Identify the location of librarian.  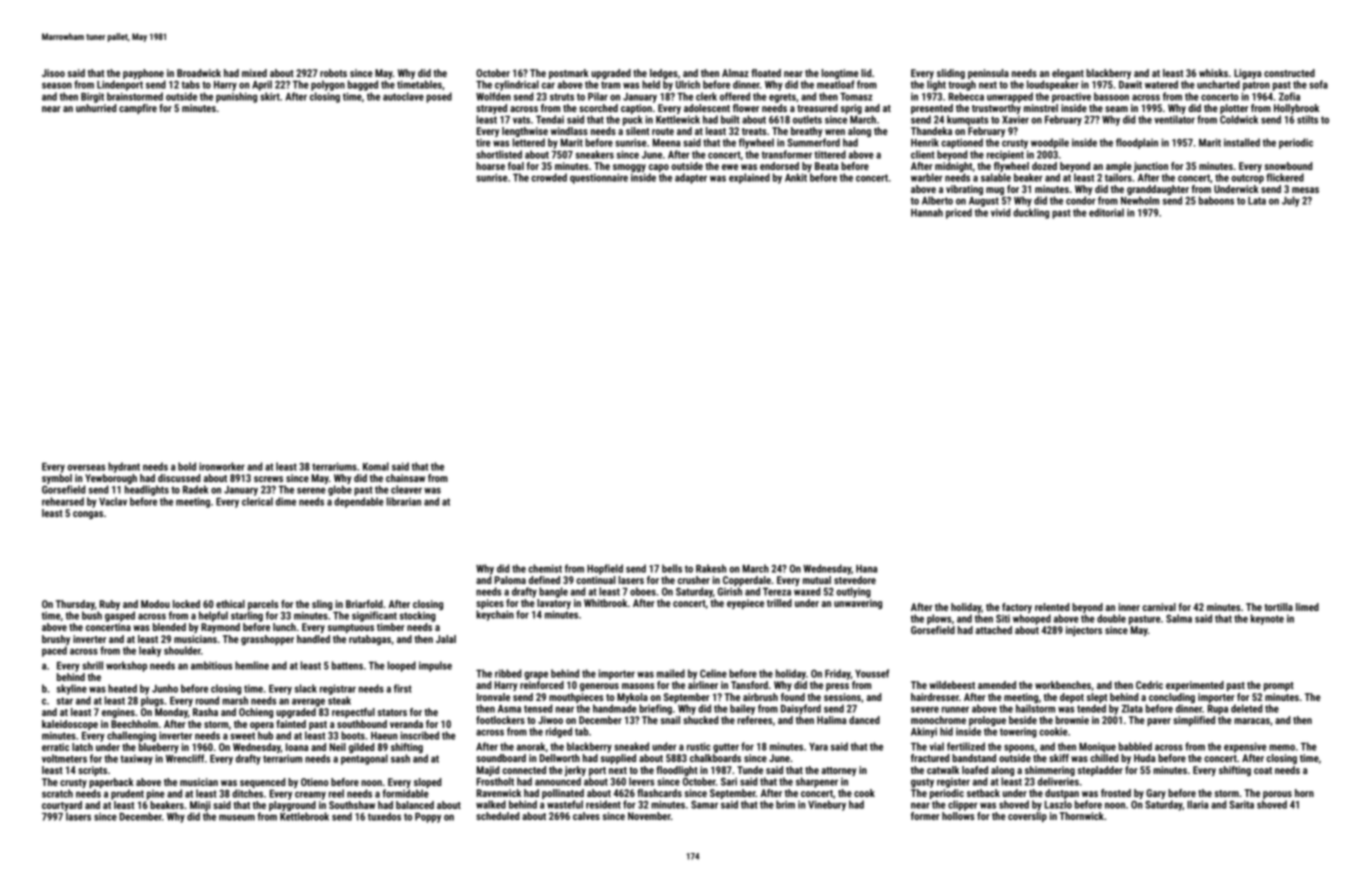
(404, 501).
